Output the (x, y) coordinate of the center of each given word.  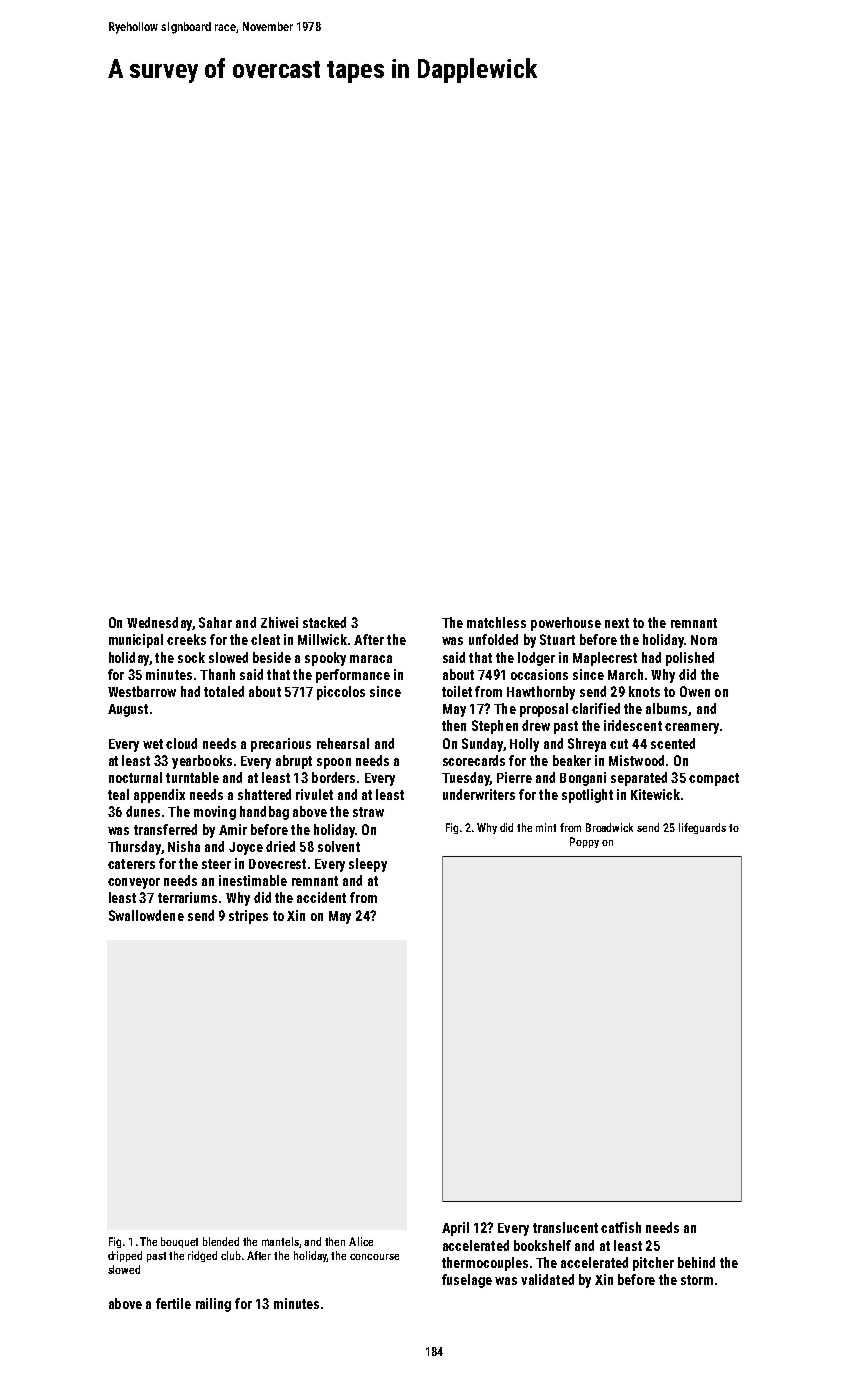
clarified (596, 708)
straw (368, 812)
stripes (248, 917)
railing (213, 1305)
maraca (371, 659)
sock (191, 657)
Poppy (584, 842)
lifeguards (702, 828)
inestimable (253, 880)
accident (321, 897)
